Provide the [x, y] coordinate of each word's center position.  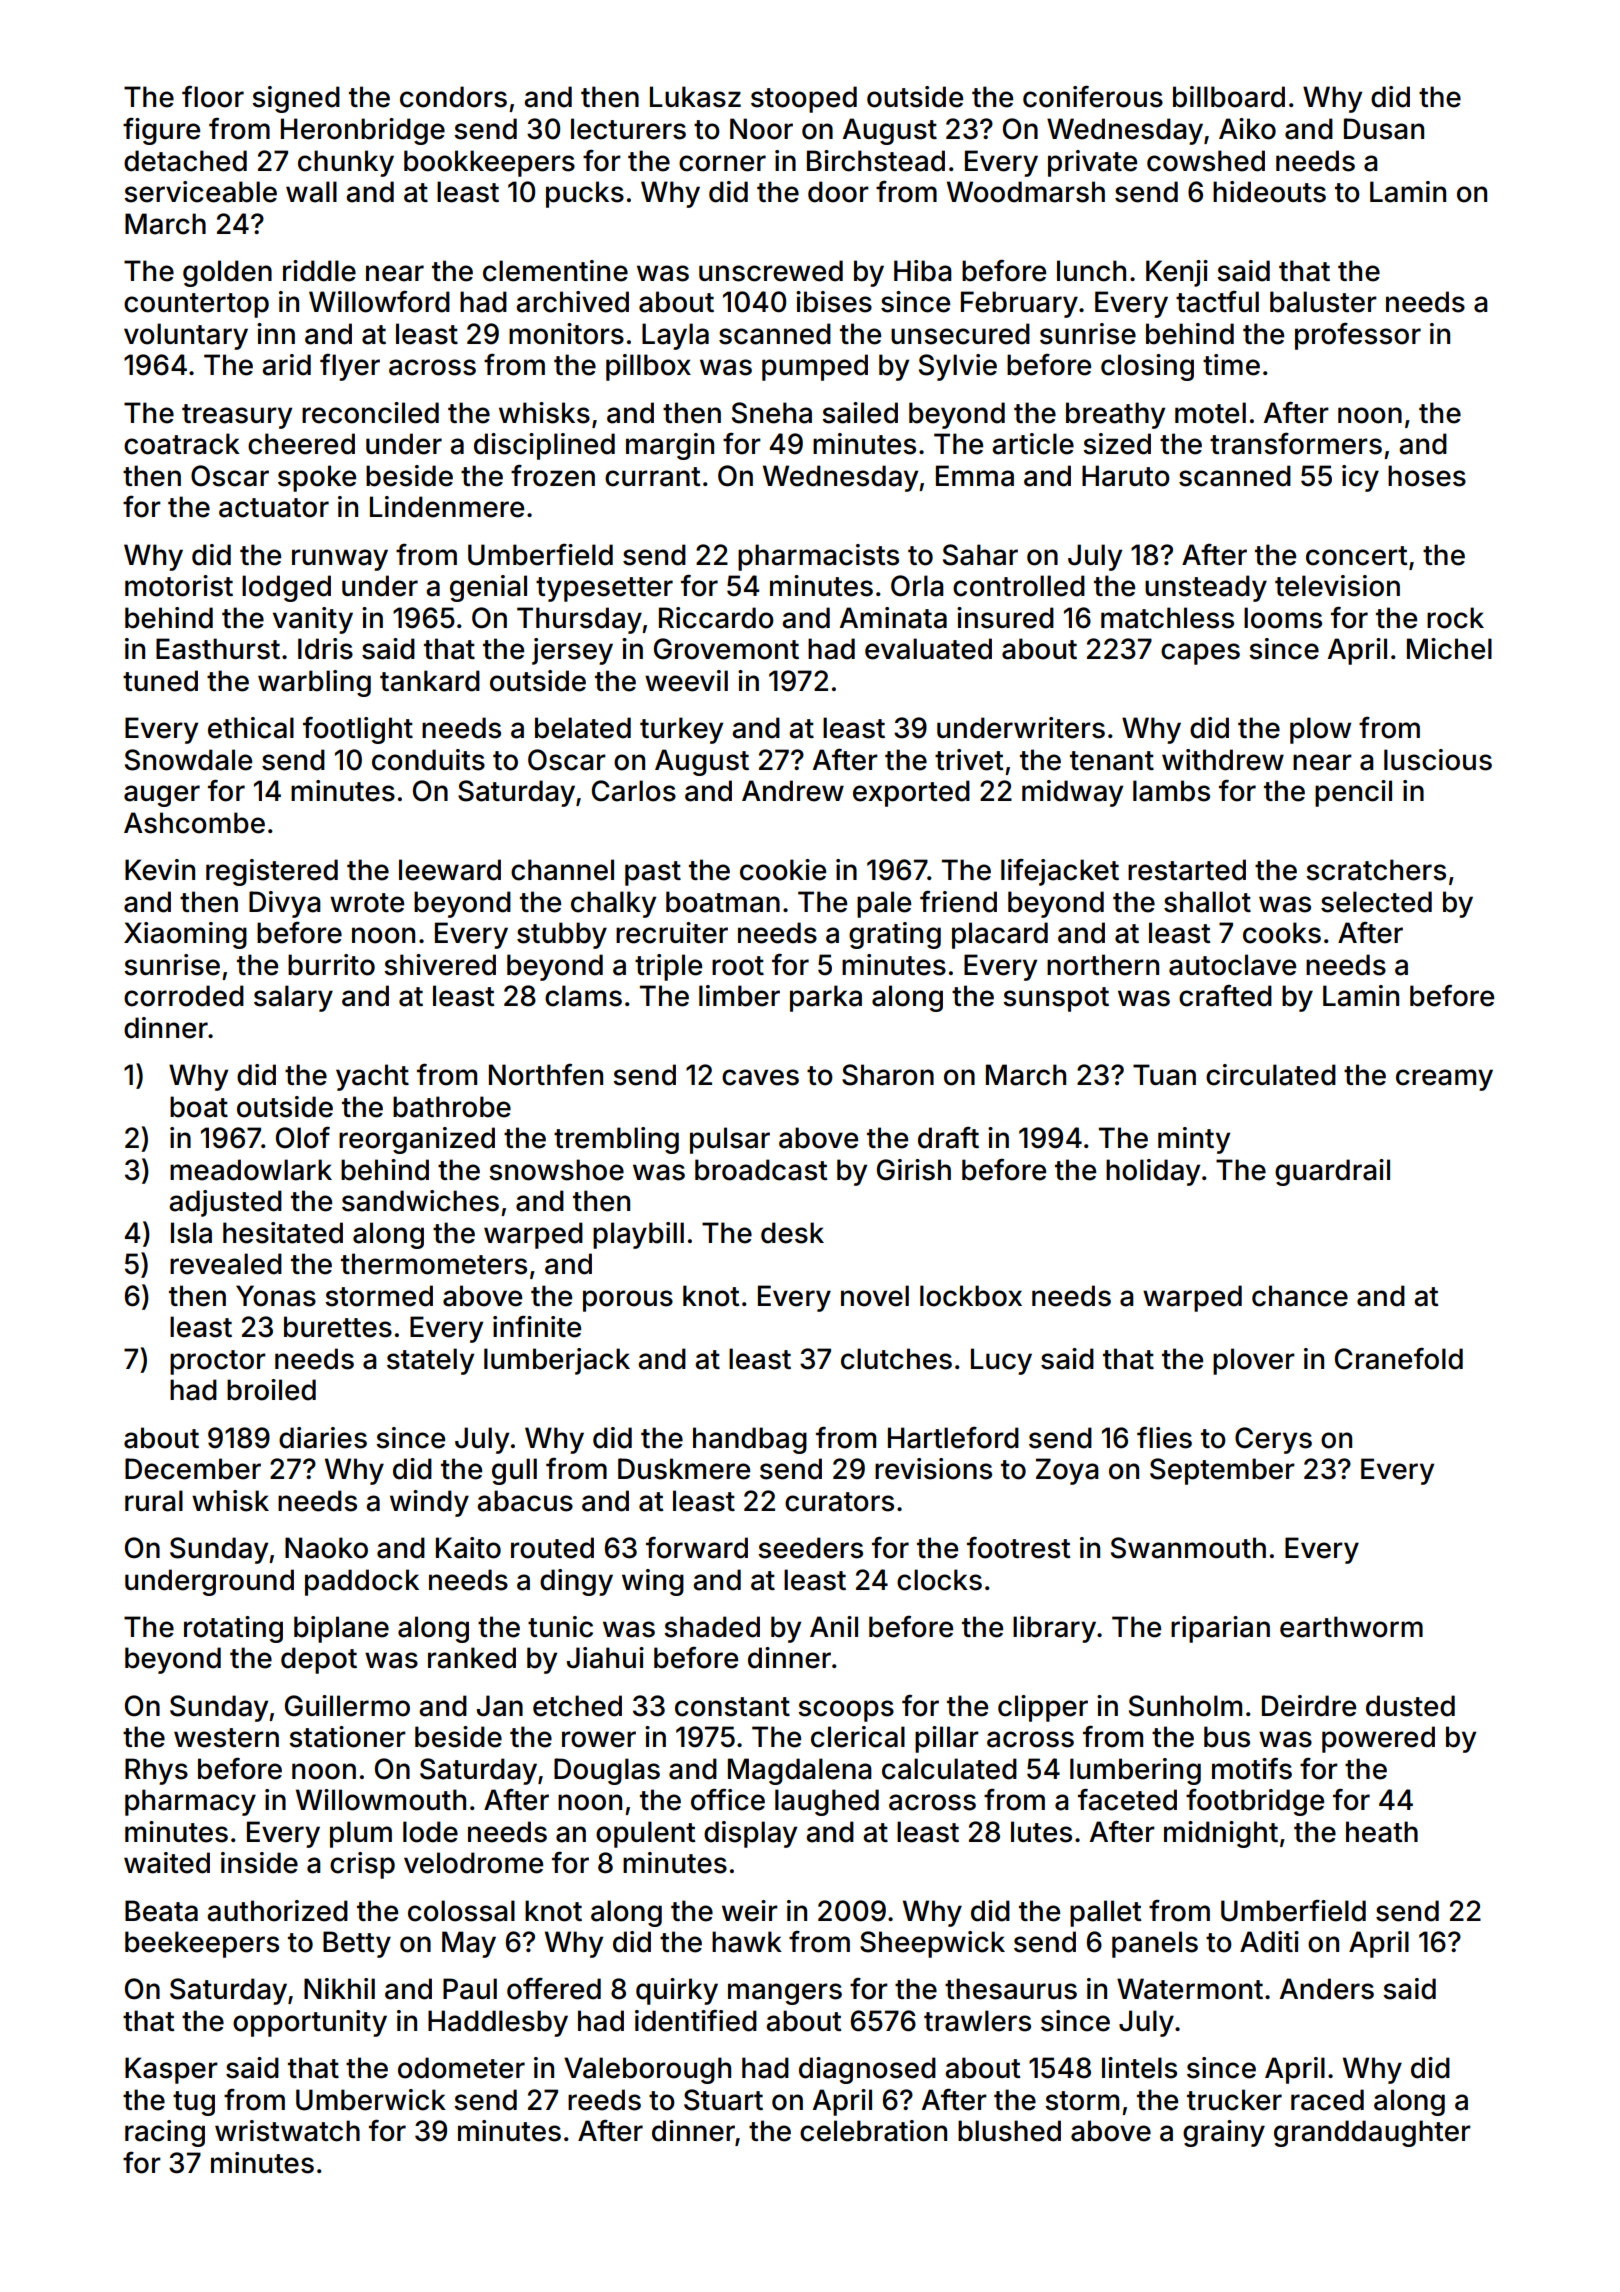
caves [760, 1077]
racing [165, 2133]
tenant [1112, 761]
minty [1194, 1140]
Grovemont [726, 649]
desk [792, 1233]
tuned [160, 681]
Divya [285, 904]
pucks [585, 194]
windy [429, 1503]
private [1092, 163]
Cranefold [1399, 1358]
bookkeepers [489, 163]
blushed [1009, 2131]
